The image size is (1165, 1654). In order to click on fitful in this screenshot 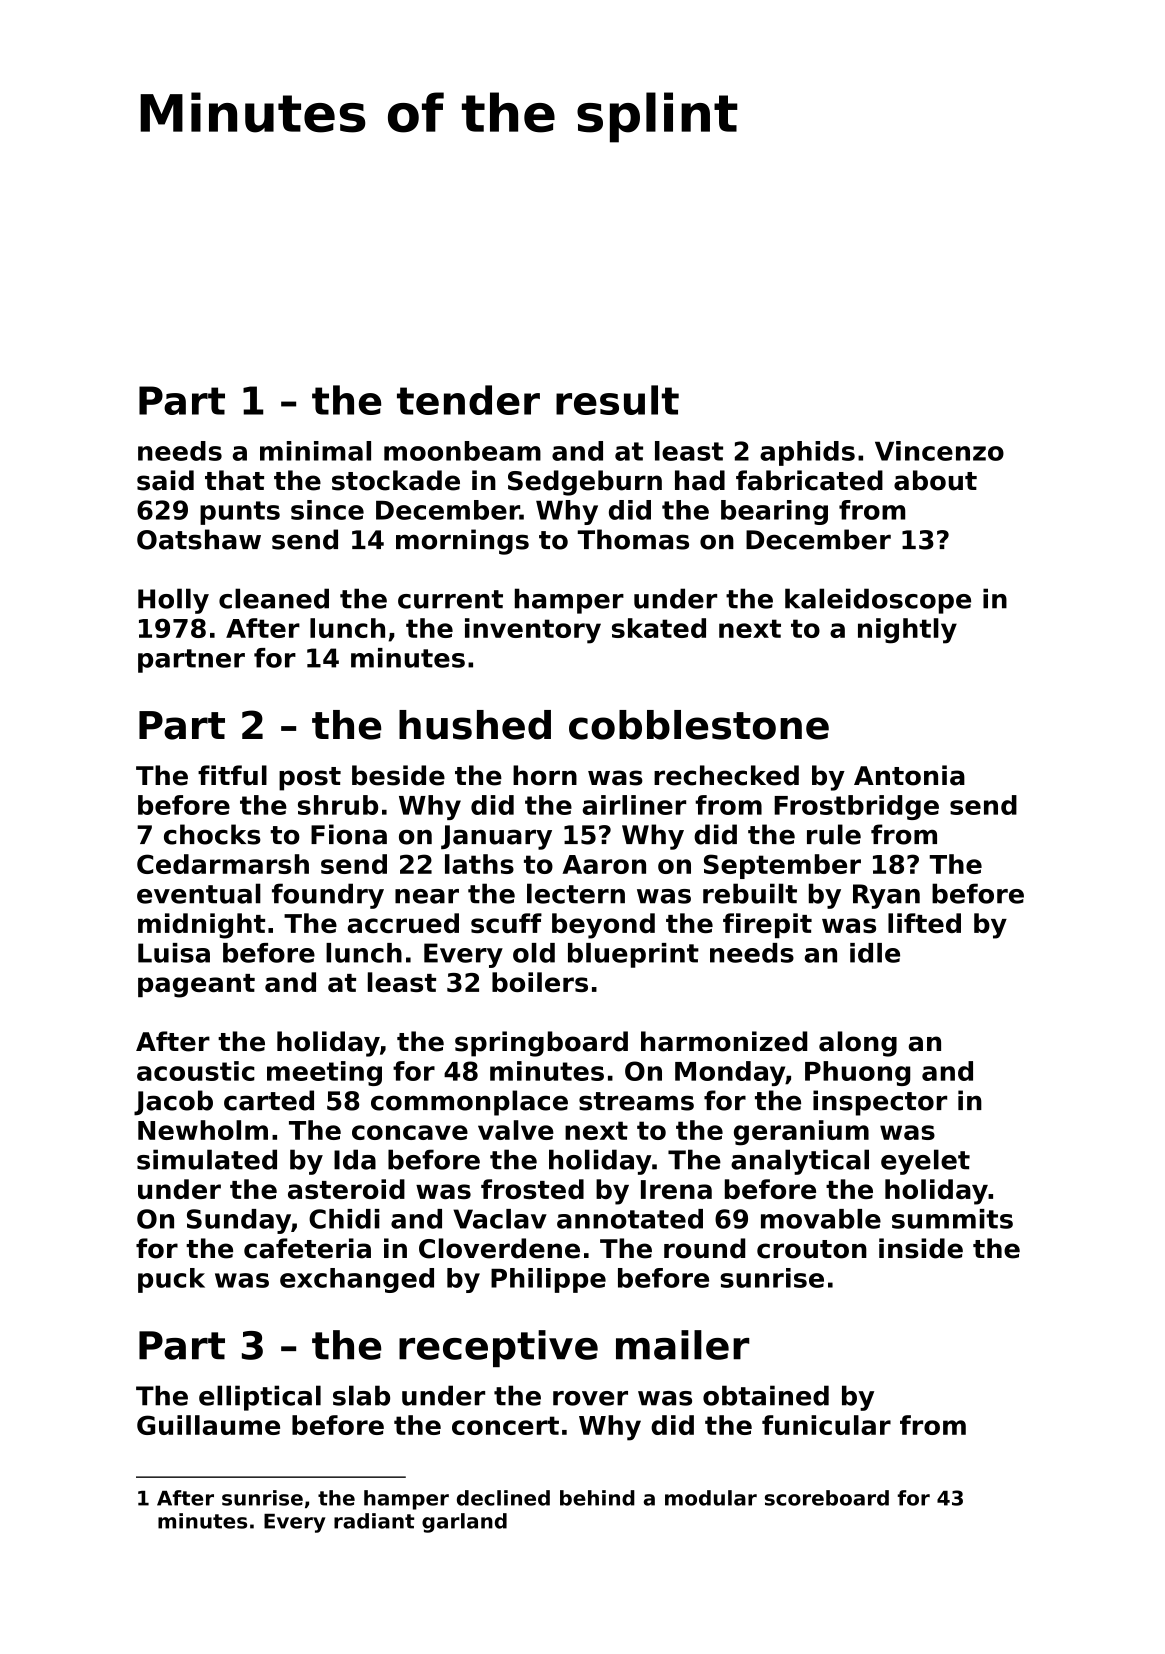, I will do `click(232, 775)`.
